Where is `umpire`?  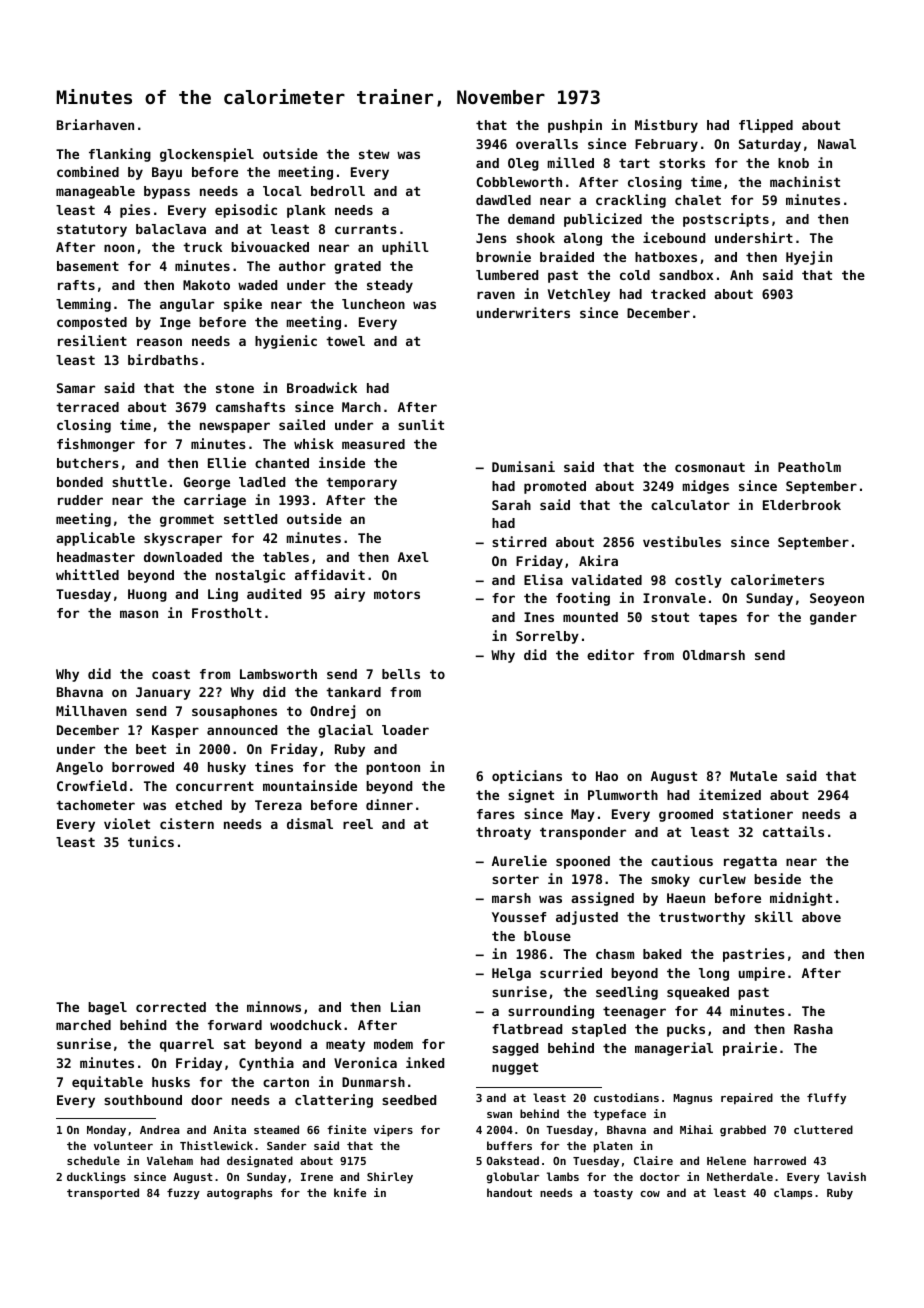
umpire is located at coordinates (762, 974).
